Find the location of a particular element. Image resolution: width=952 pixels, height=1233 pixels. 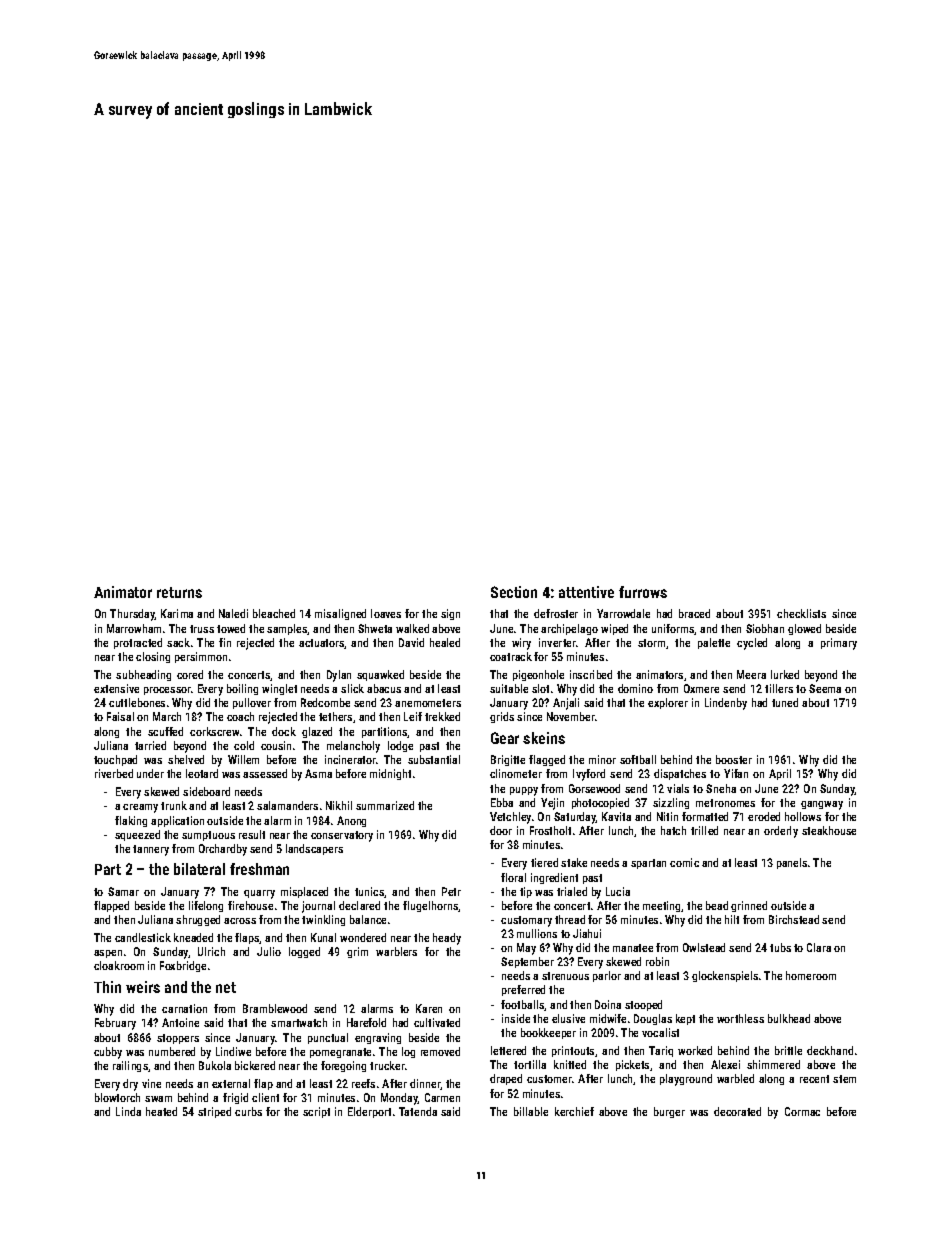

returns is located at coordinates (179, 592).
